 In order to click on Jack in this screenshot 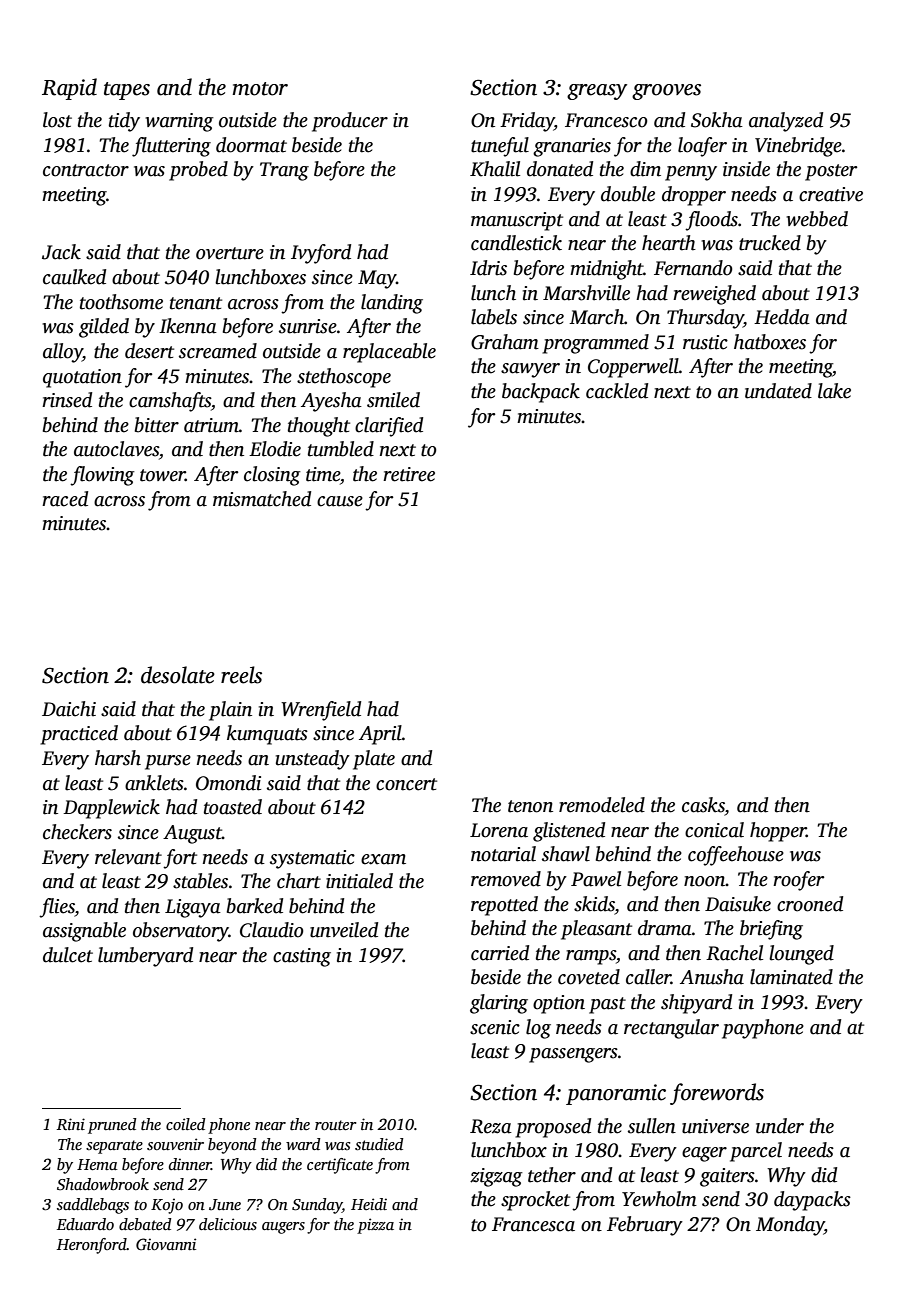, I will do `click(61, 252)`.
